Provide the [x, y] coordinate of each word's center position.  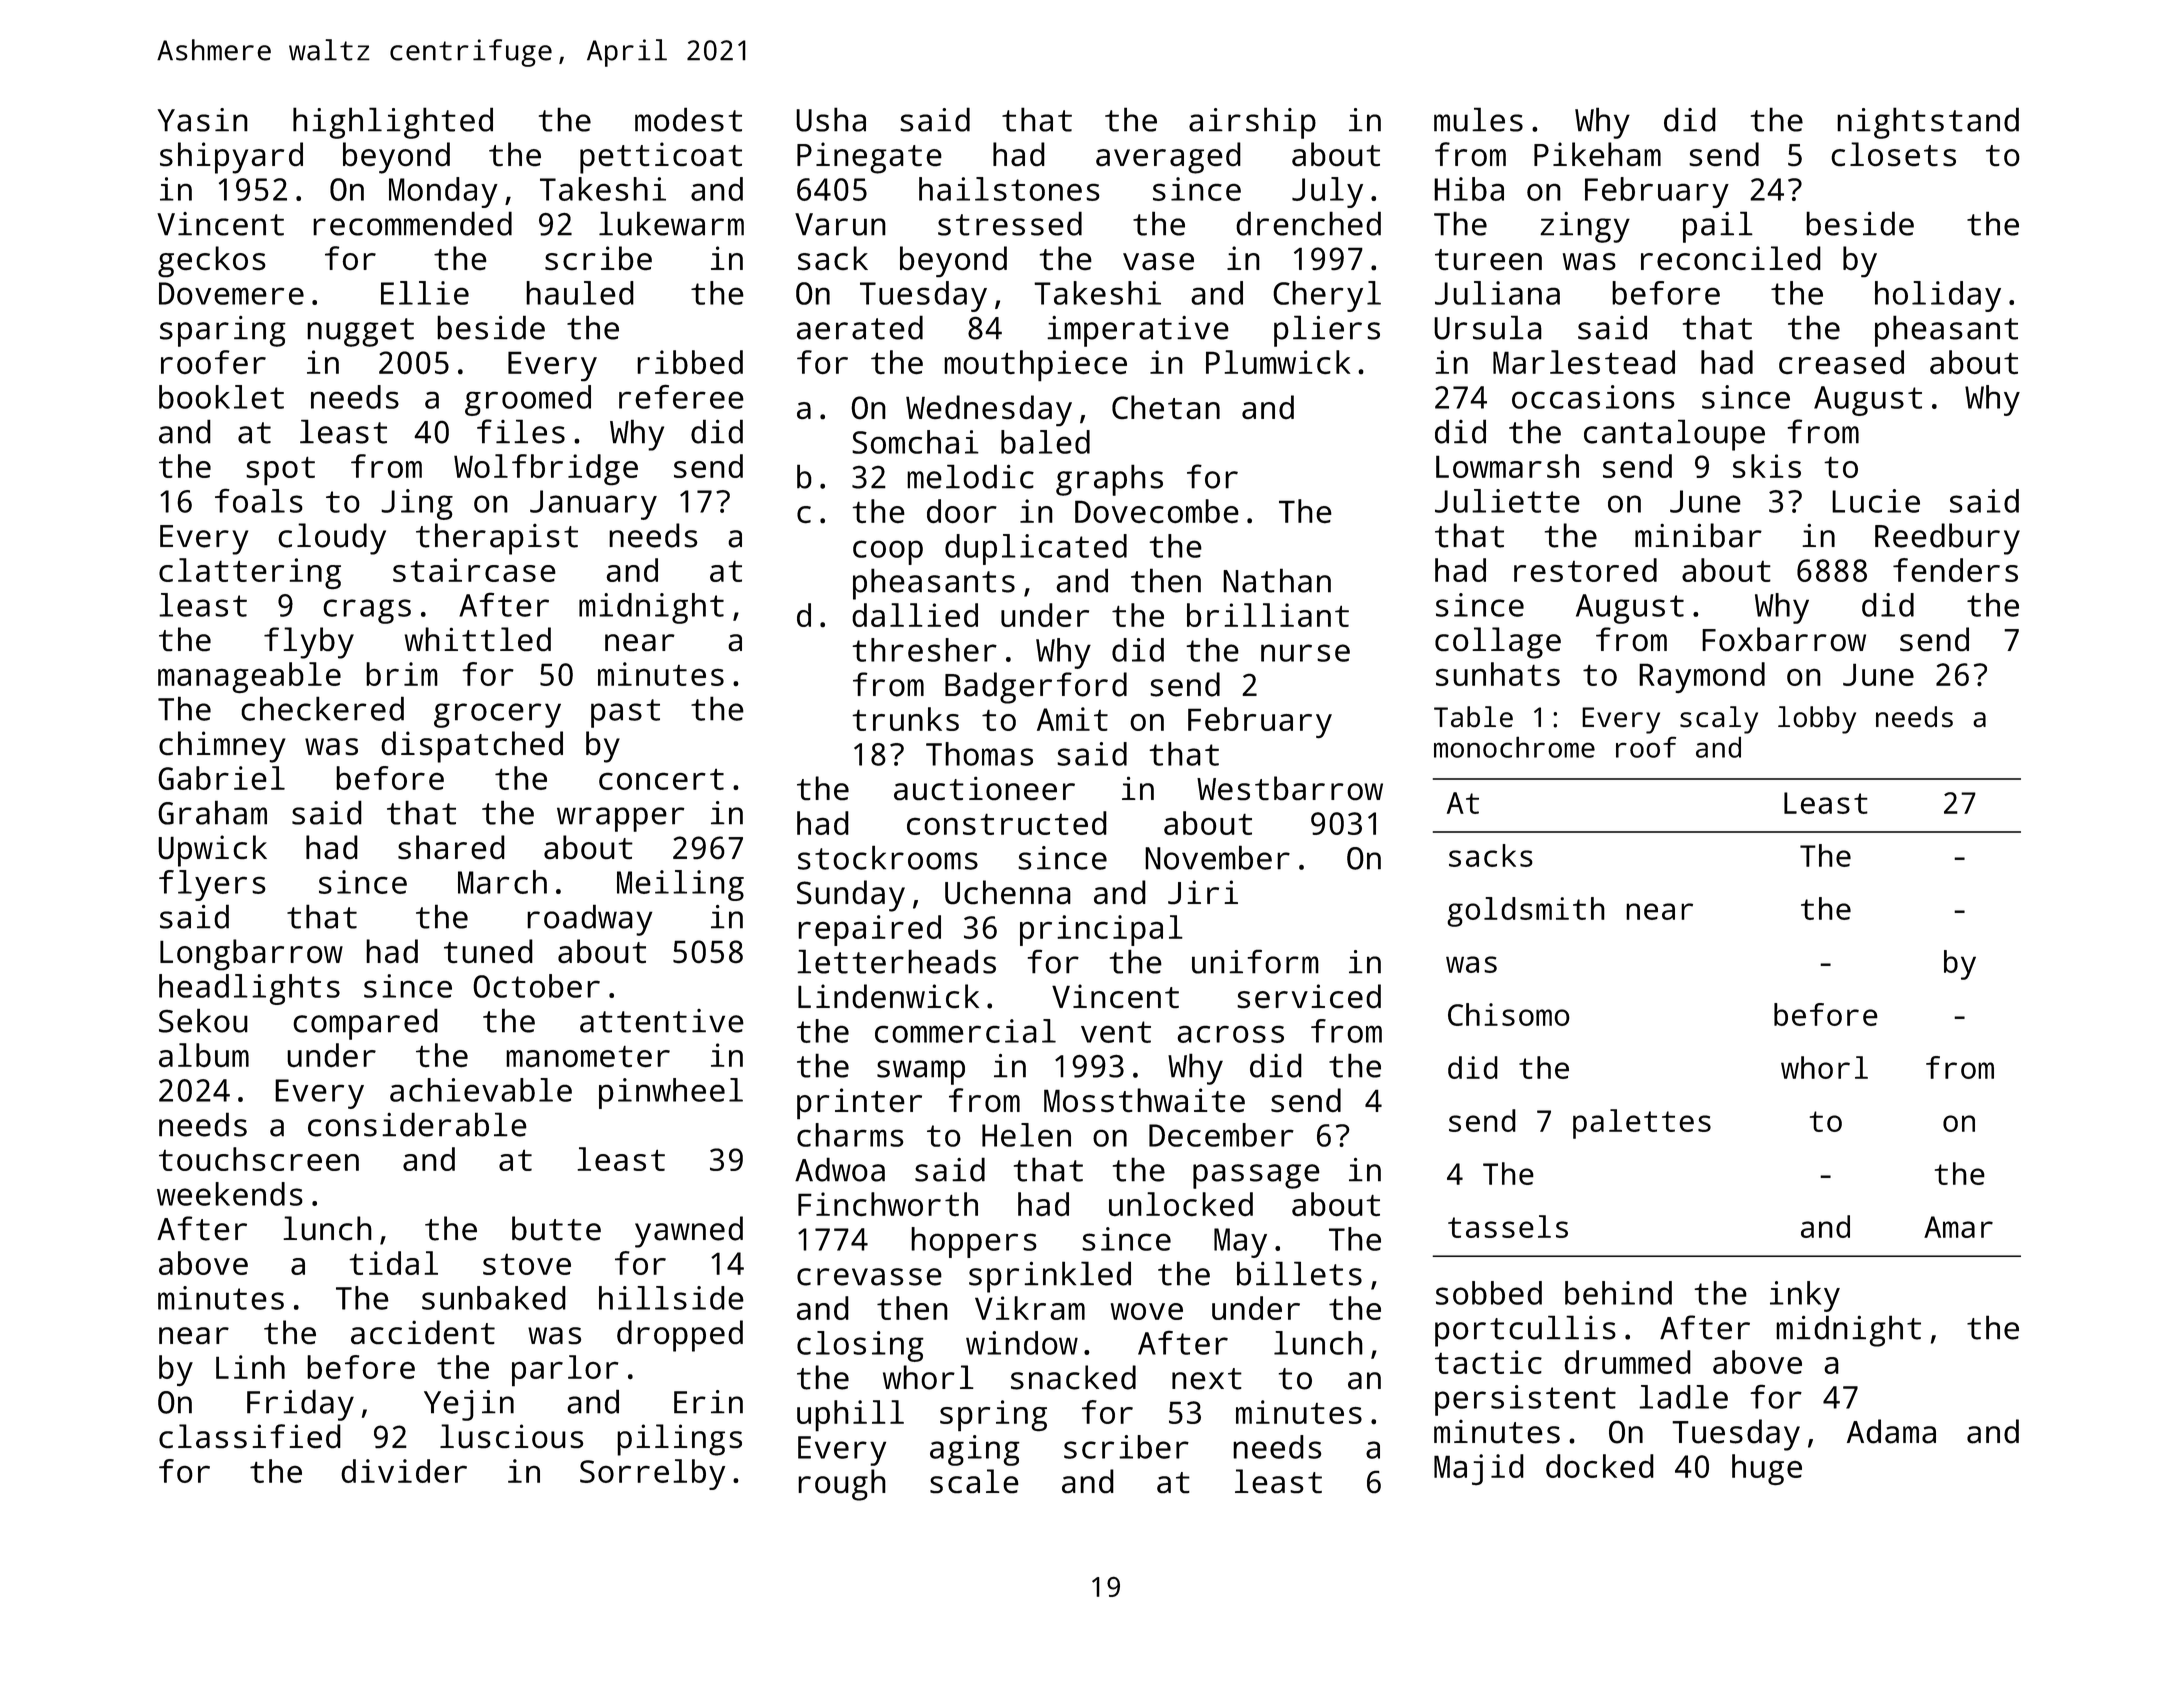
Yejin [469, 1405]
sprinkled [1050, 1277]
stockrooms [888, 857]
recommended [412, 223]
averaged [1168, 158]
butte [556, 1228]
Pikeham [1597, 154]
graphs [1109, 480]
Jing [417, 504]
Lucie [1876, 501]
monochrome [1514, 747]
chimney [222, 747]
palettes [1642, 1124]
